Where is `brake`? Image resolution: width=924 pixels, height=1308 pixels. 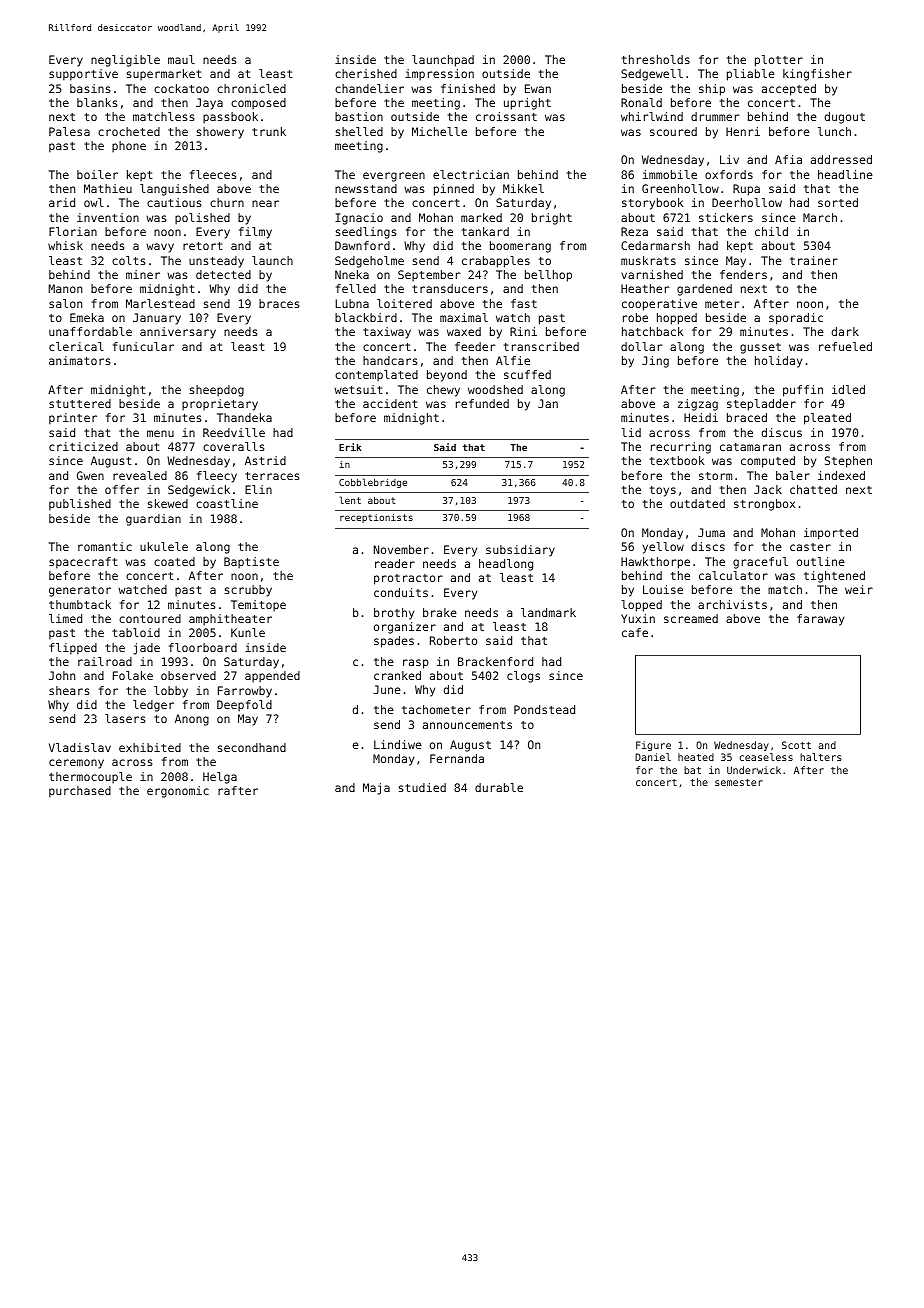
brake is located at coordinates (440, 612).
